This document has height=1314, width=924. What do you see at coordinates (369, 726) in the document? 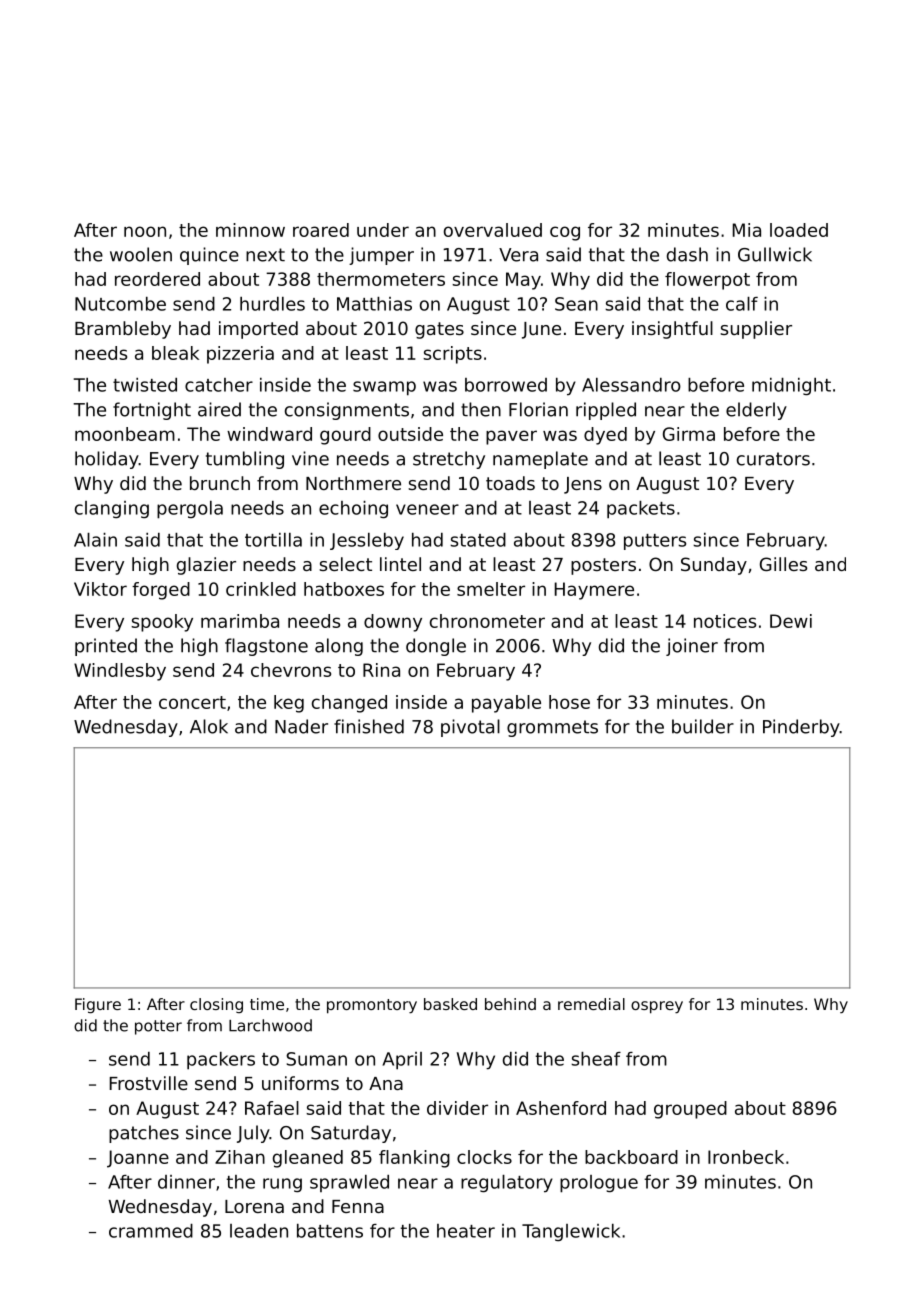
I see `finished` at bounding box center [369, 726].
